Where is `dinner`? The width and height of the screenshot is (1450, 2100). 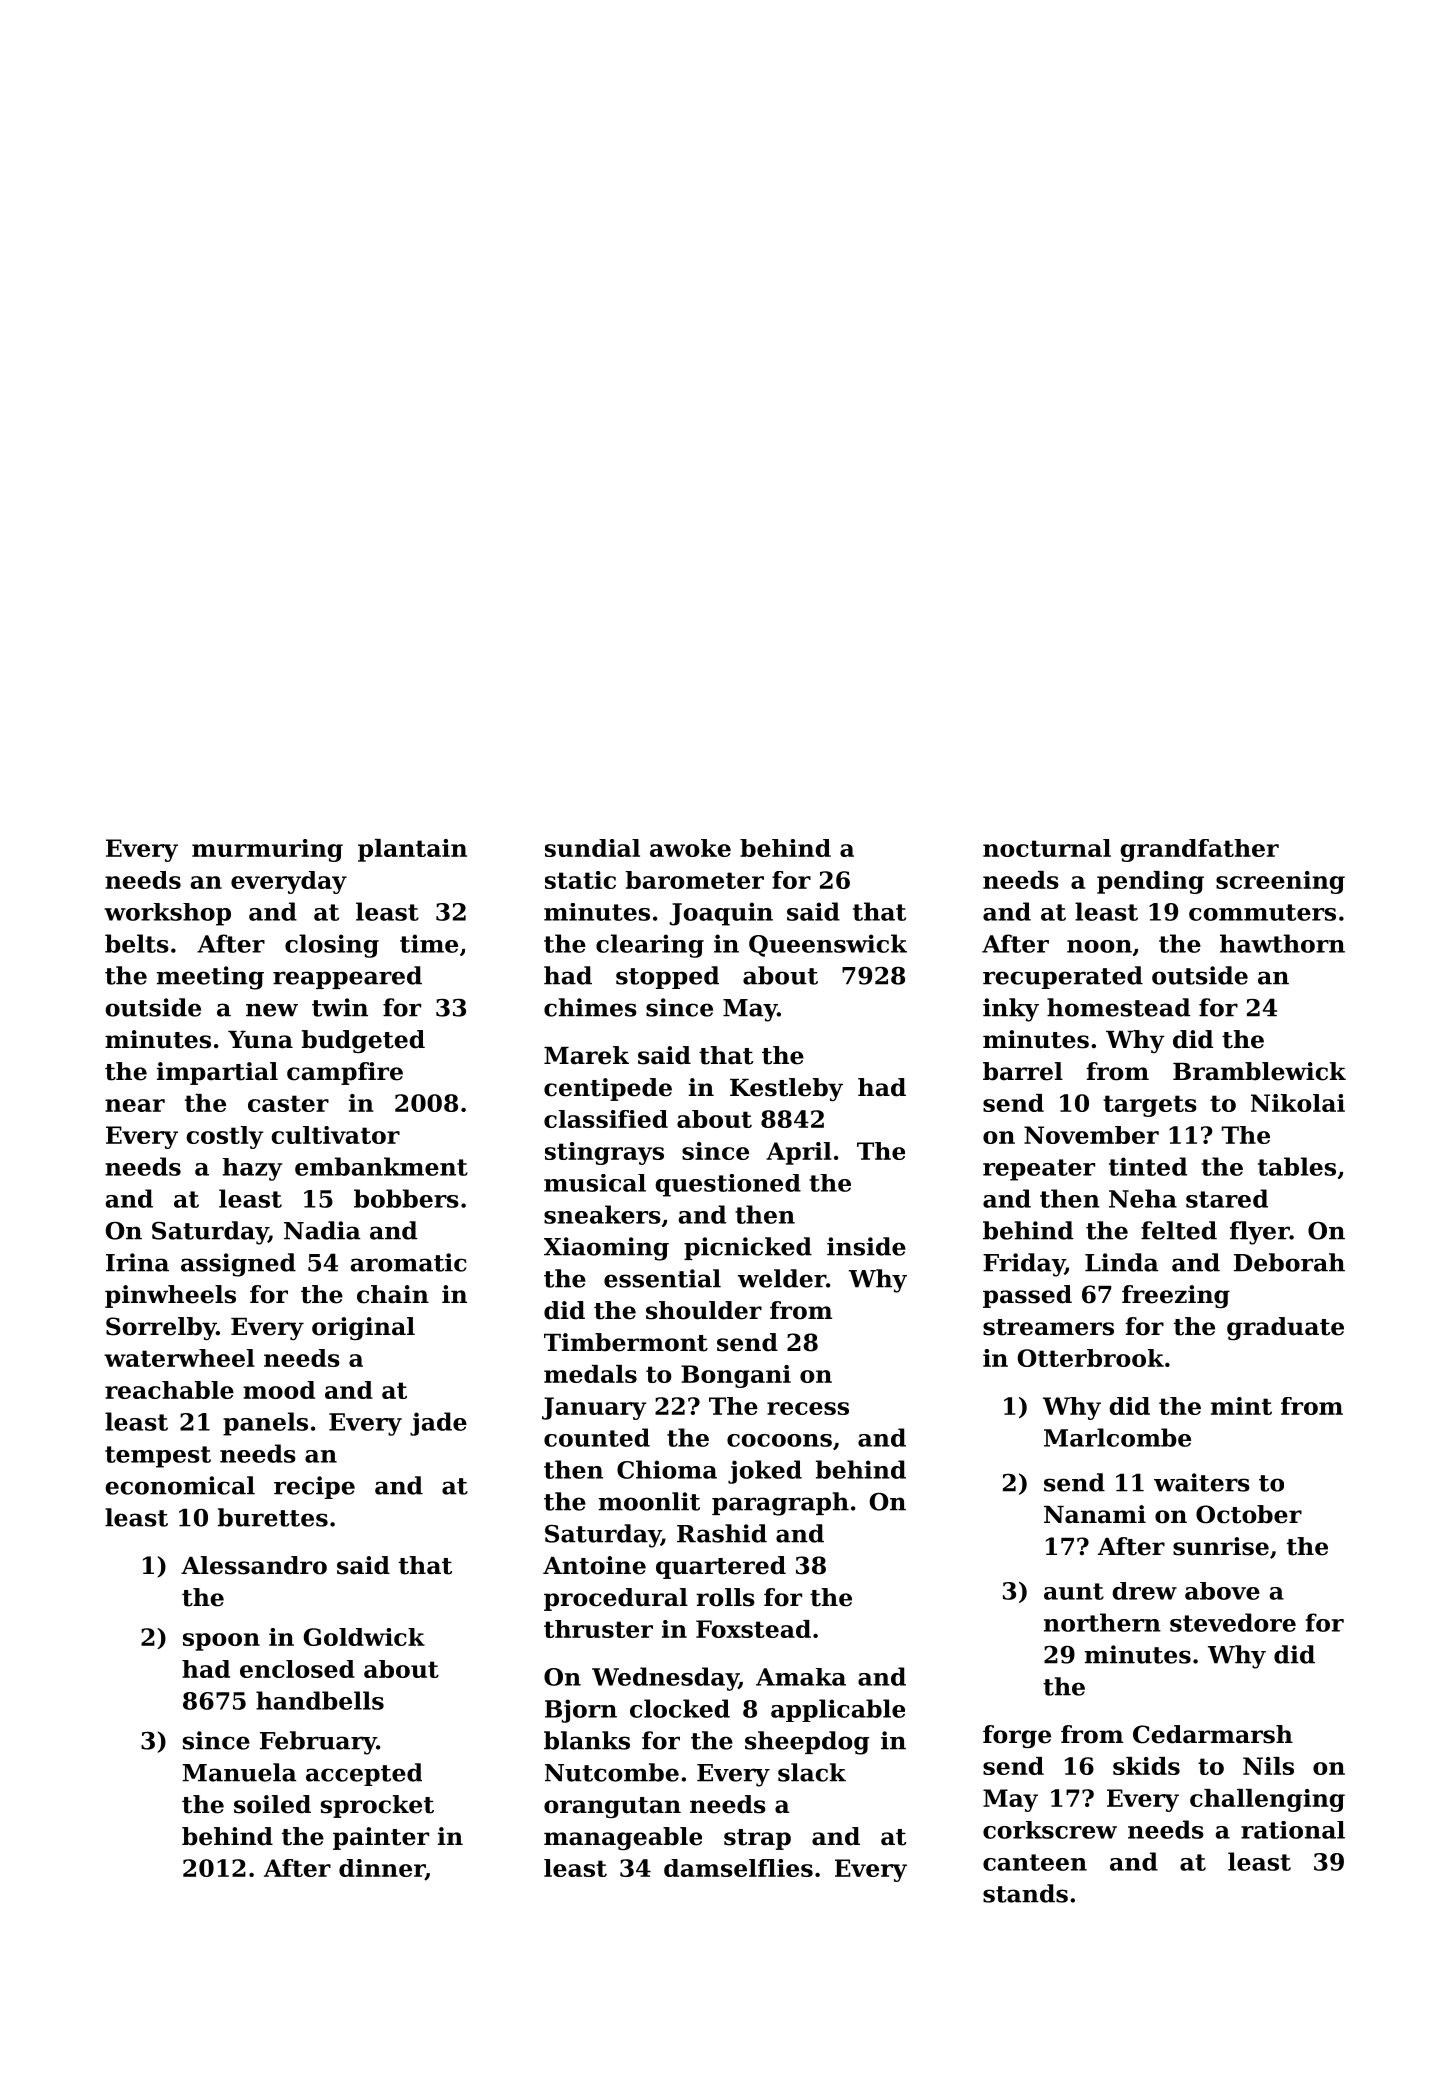
dinner is located at coordinates (382, 1869).
